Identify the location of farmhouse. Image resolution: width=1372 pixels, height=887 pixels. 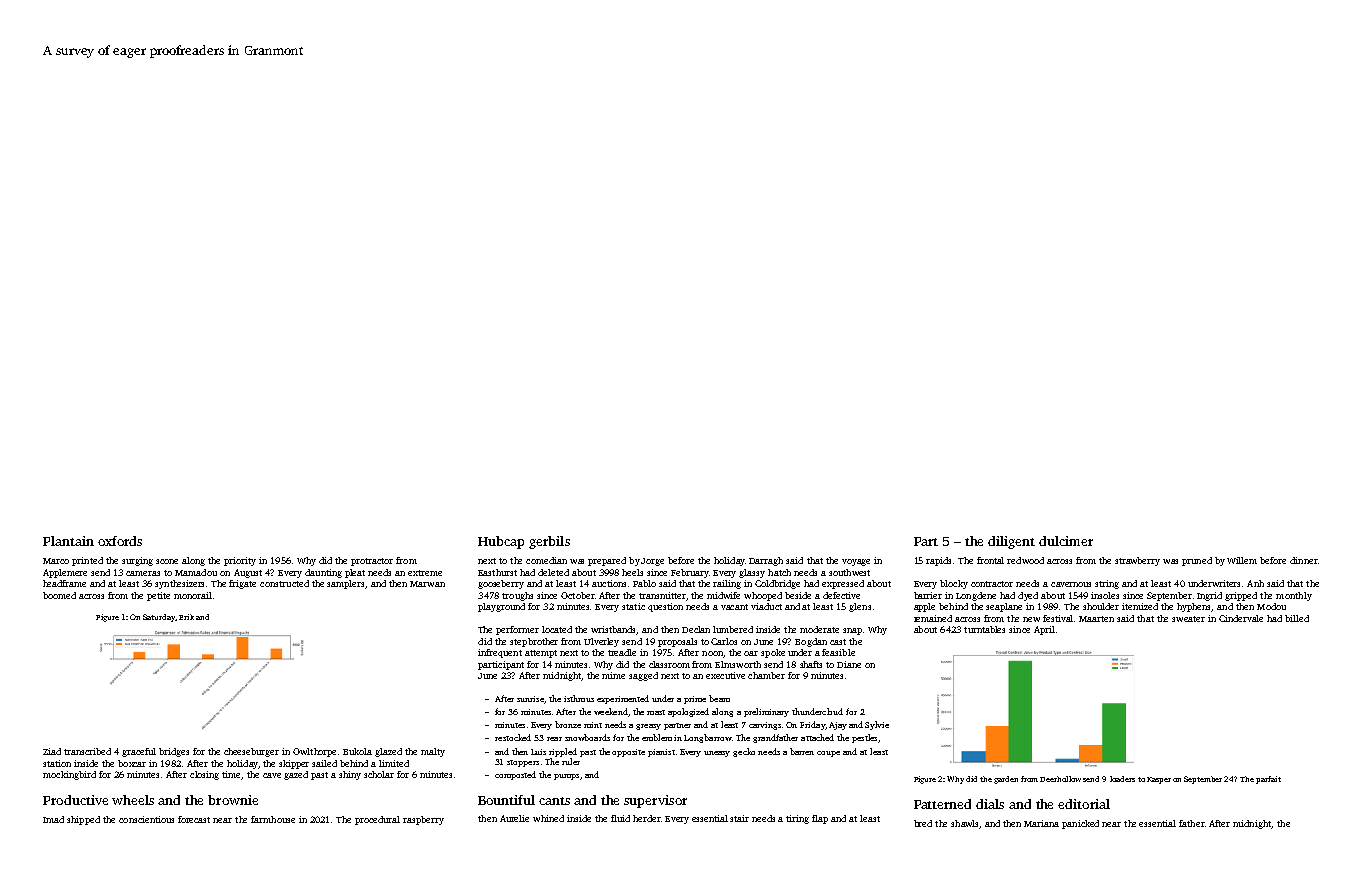
(273, 819).
